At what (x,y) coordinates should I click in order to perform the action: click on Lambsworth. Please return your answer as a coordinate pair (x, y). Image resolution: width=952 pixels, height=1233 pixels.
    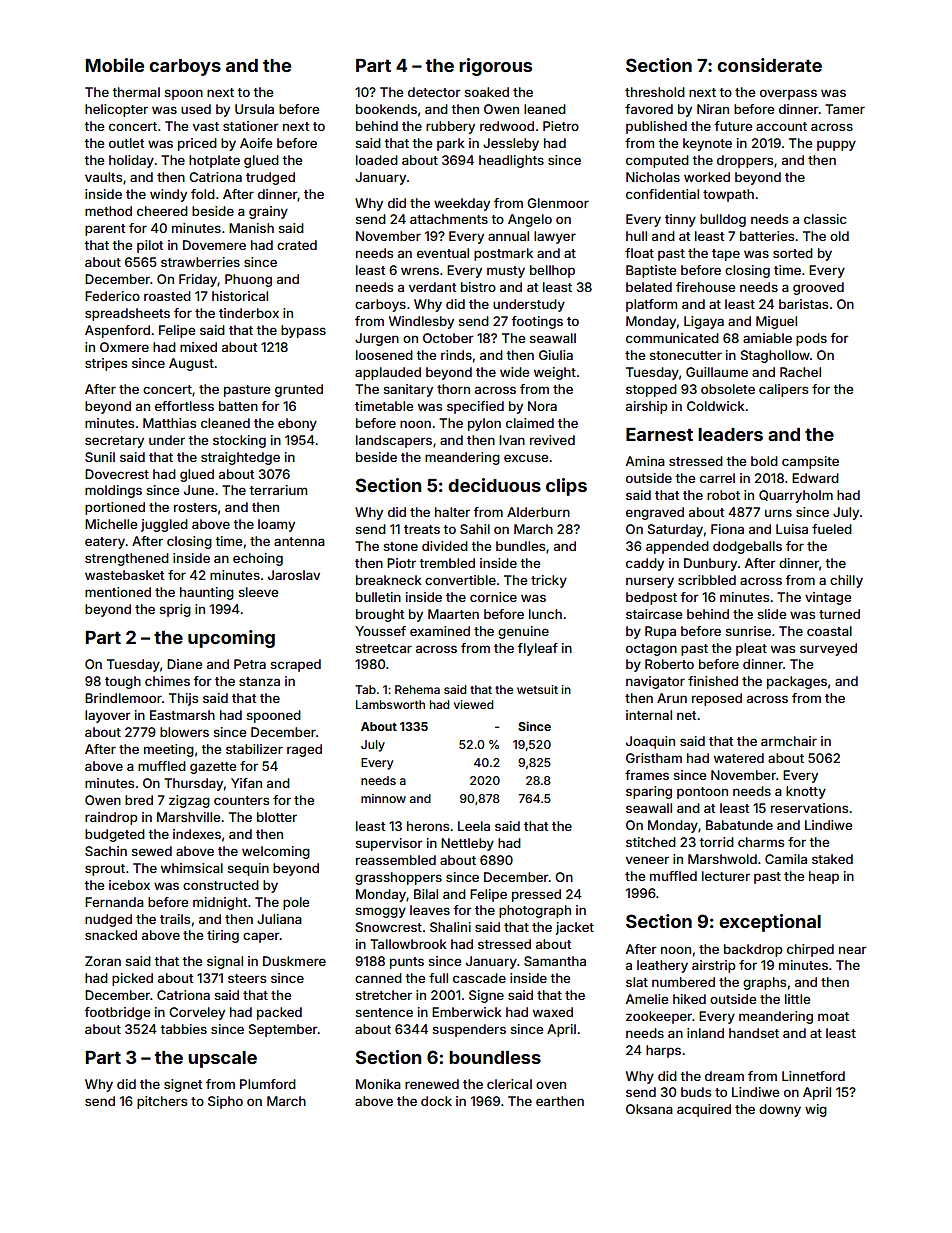
    Looking at the image, I should click on (390, 704).
